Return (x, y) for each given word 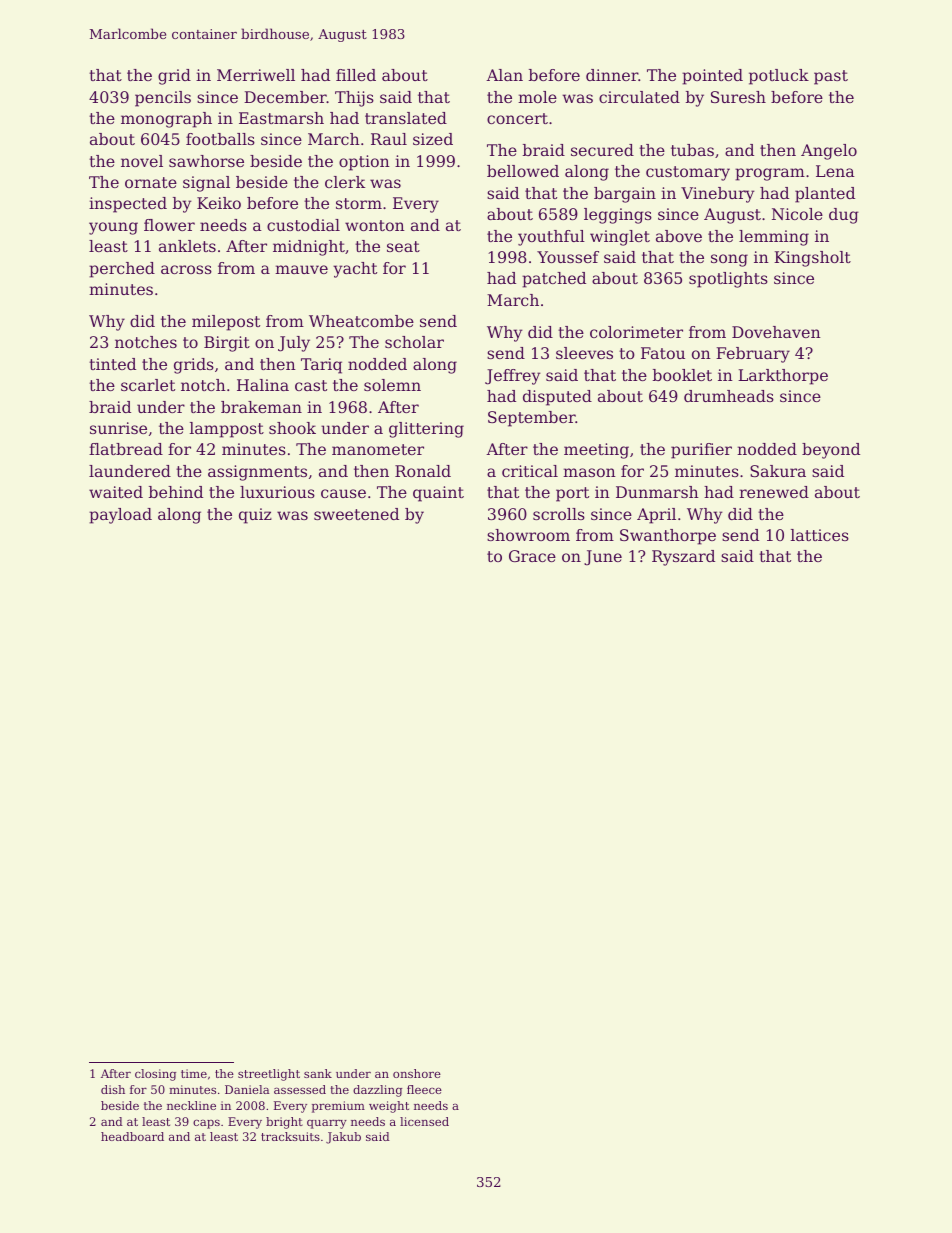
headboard (132, 1136)
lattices (820, 535)
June (603, 558)
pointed (712, 77)
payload (120, 516)
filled (356, 75)
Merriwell (256, 75)
